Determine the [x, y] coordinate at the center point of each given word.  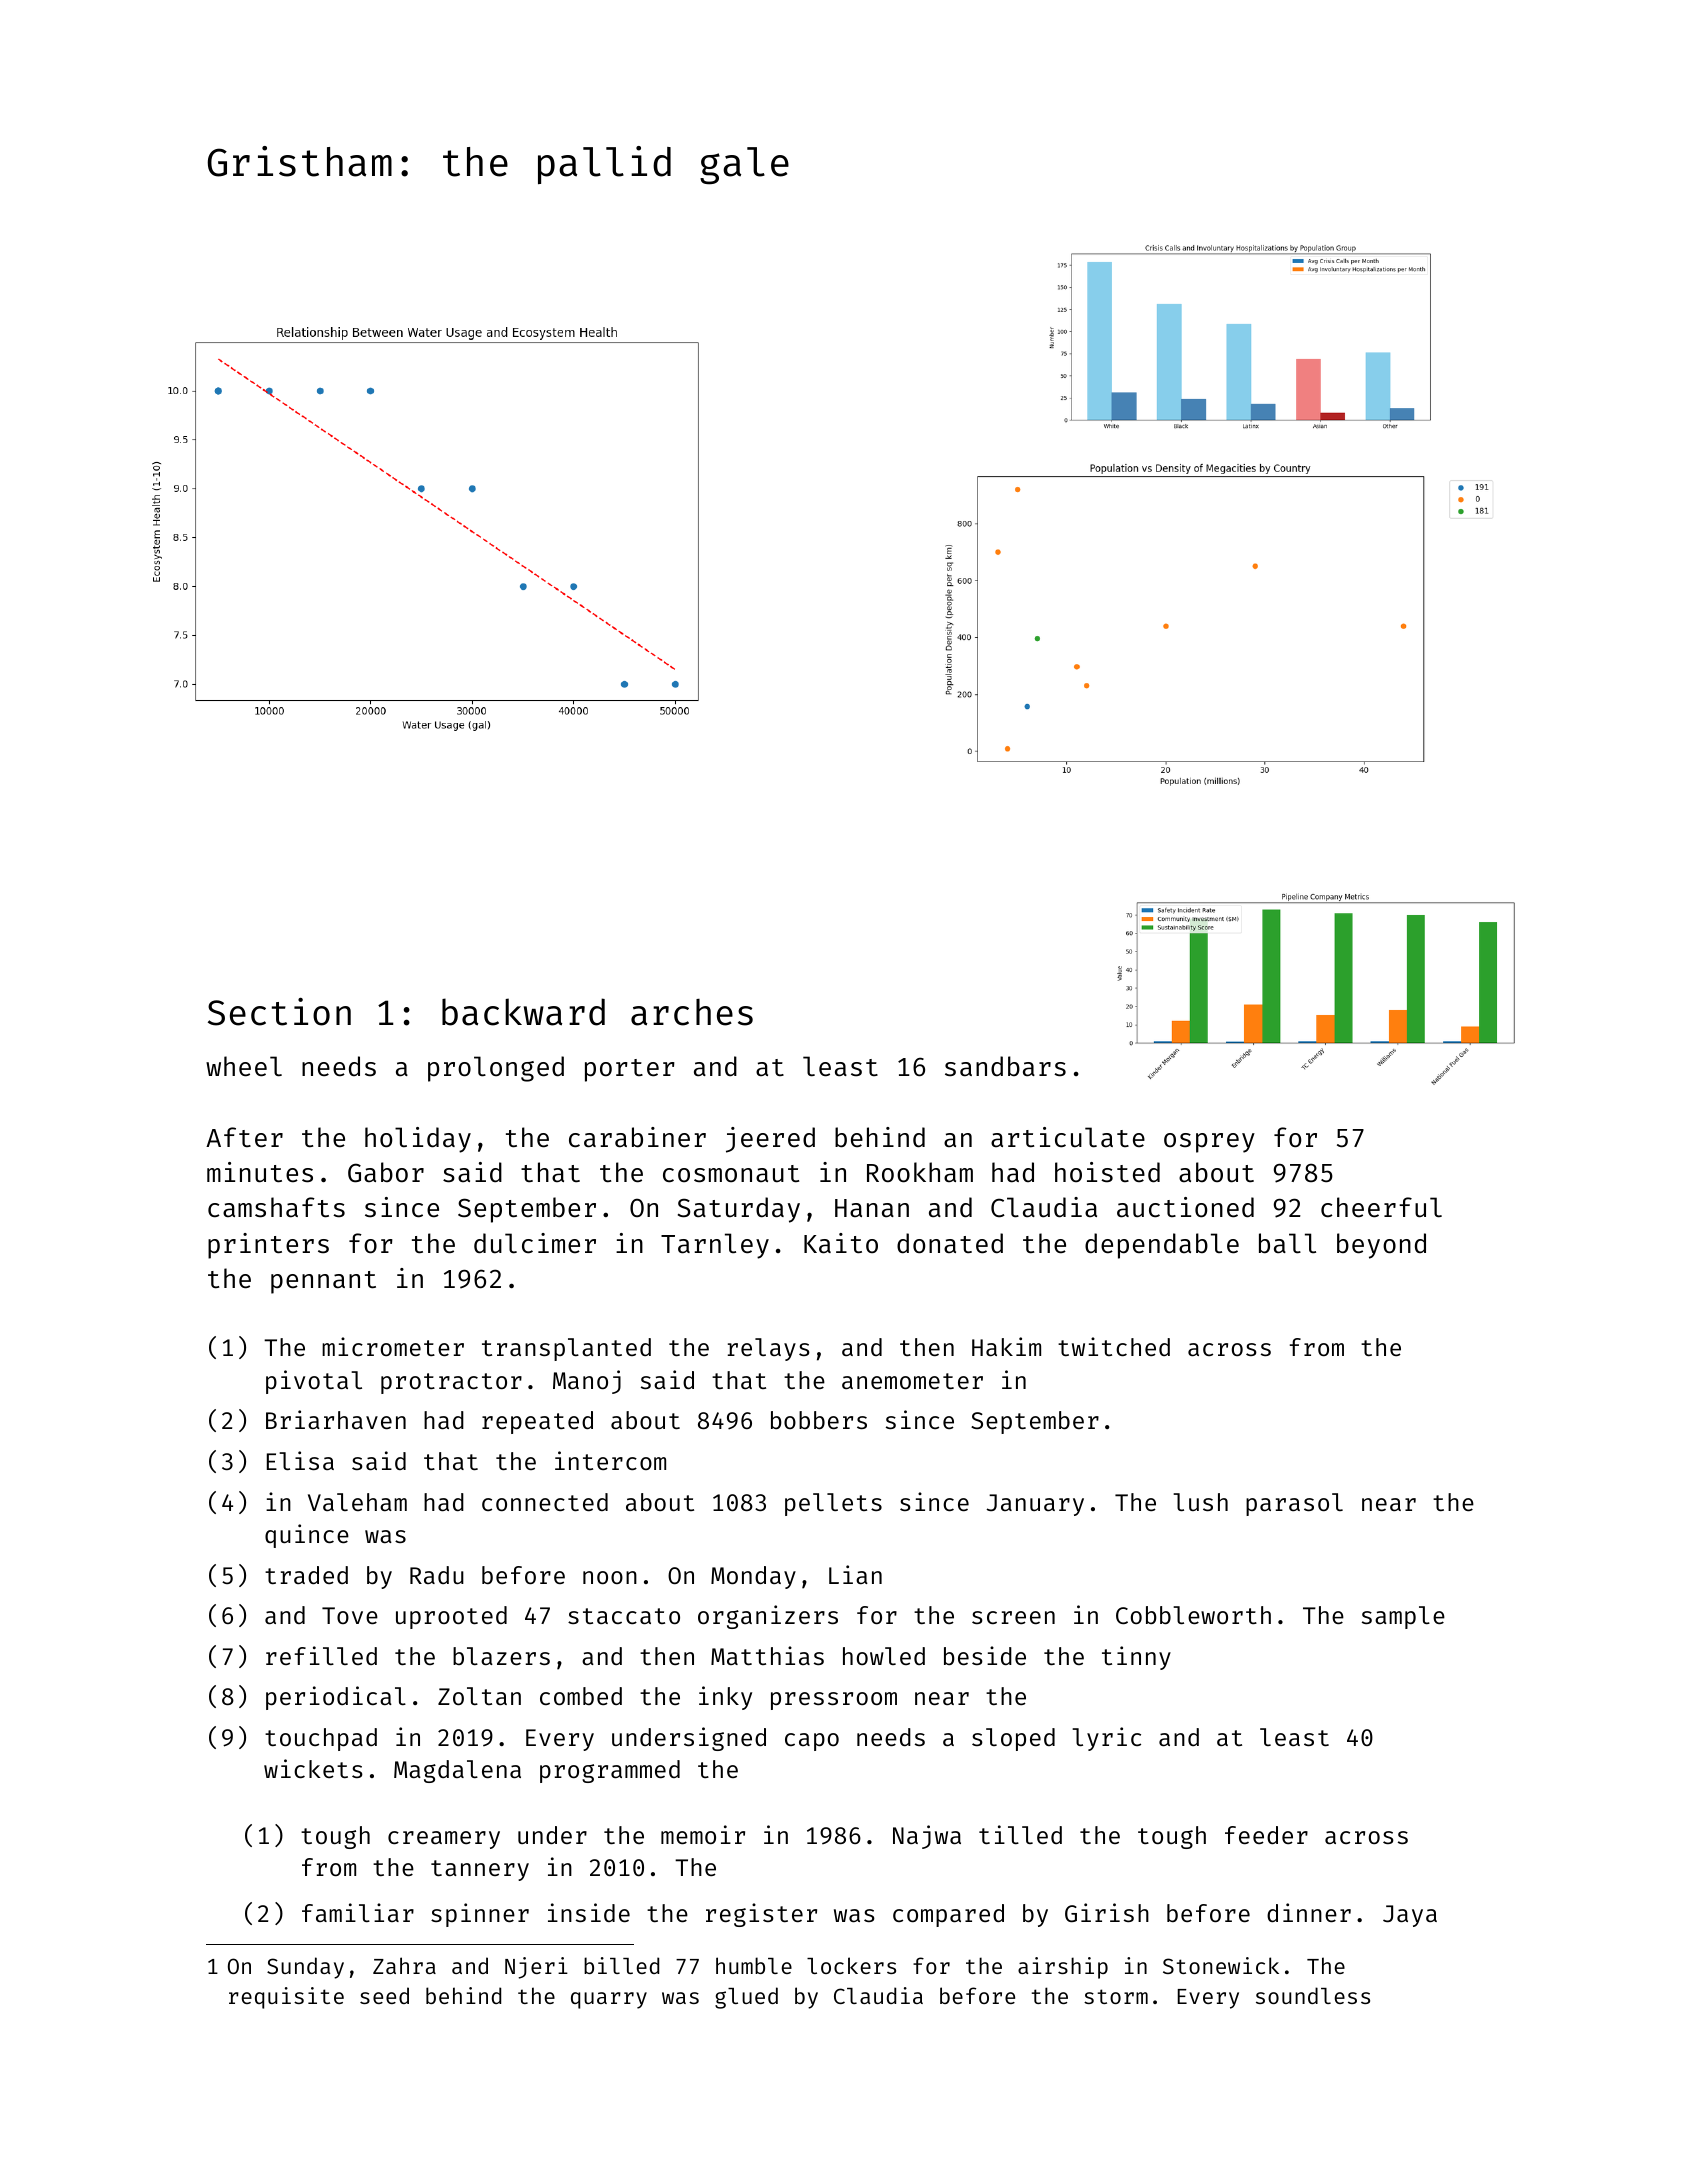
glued [746, 1998]
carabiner [637, 1137]
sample [1403, 1617]
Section [279, 1012]
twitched [1114, 1346]
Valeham [357, 1502]
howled [884, 1656]
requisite [286, 1998]
